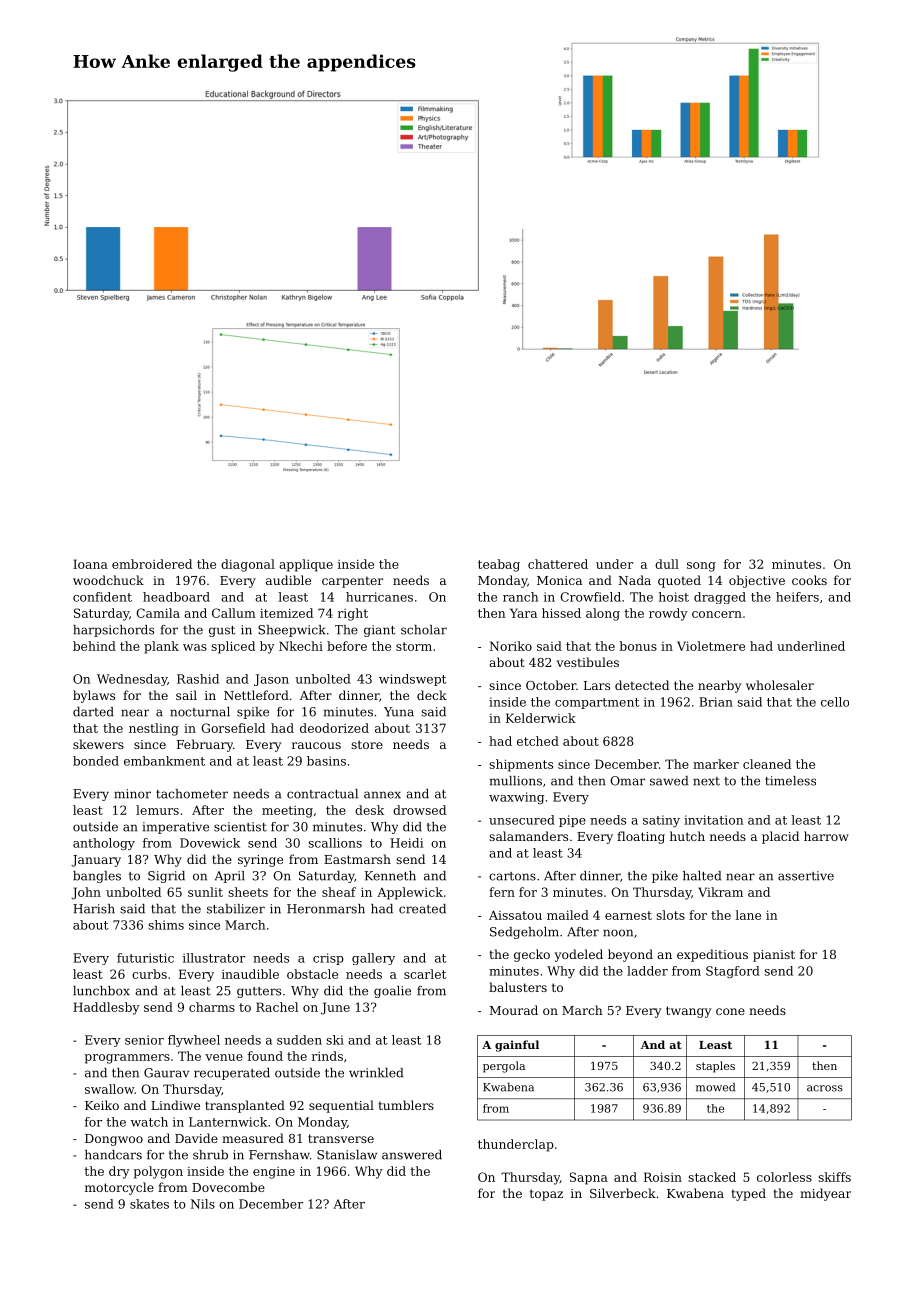 Image resolution: width=924 pixels, height=1308 pixels. Describe the element at coordinates (102, 597) in the screenshot. I see `confident` at that location.
